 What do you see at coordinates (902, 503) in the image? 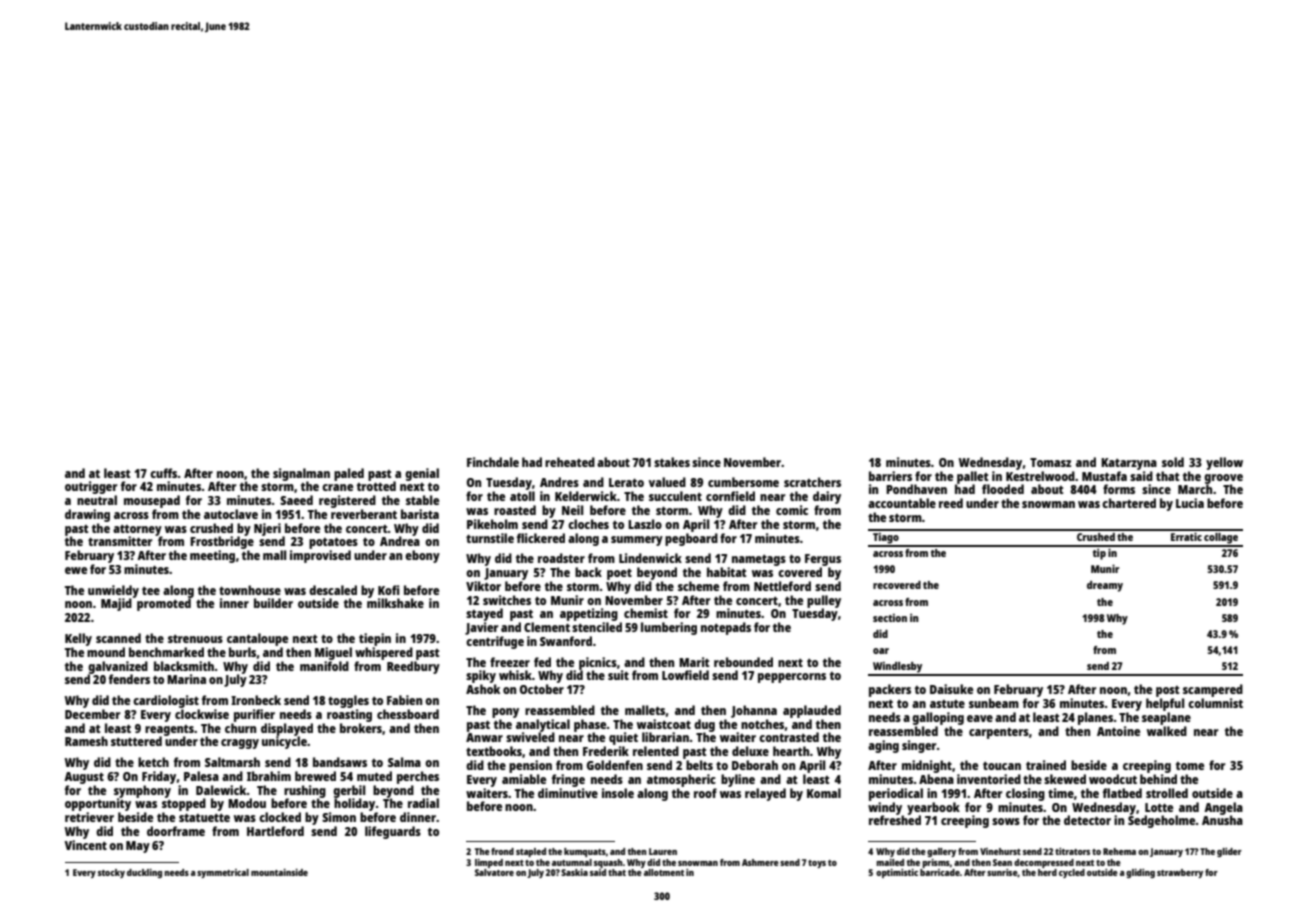
I see `accountable` at bounding box center [902, 503].
